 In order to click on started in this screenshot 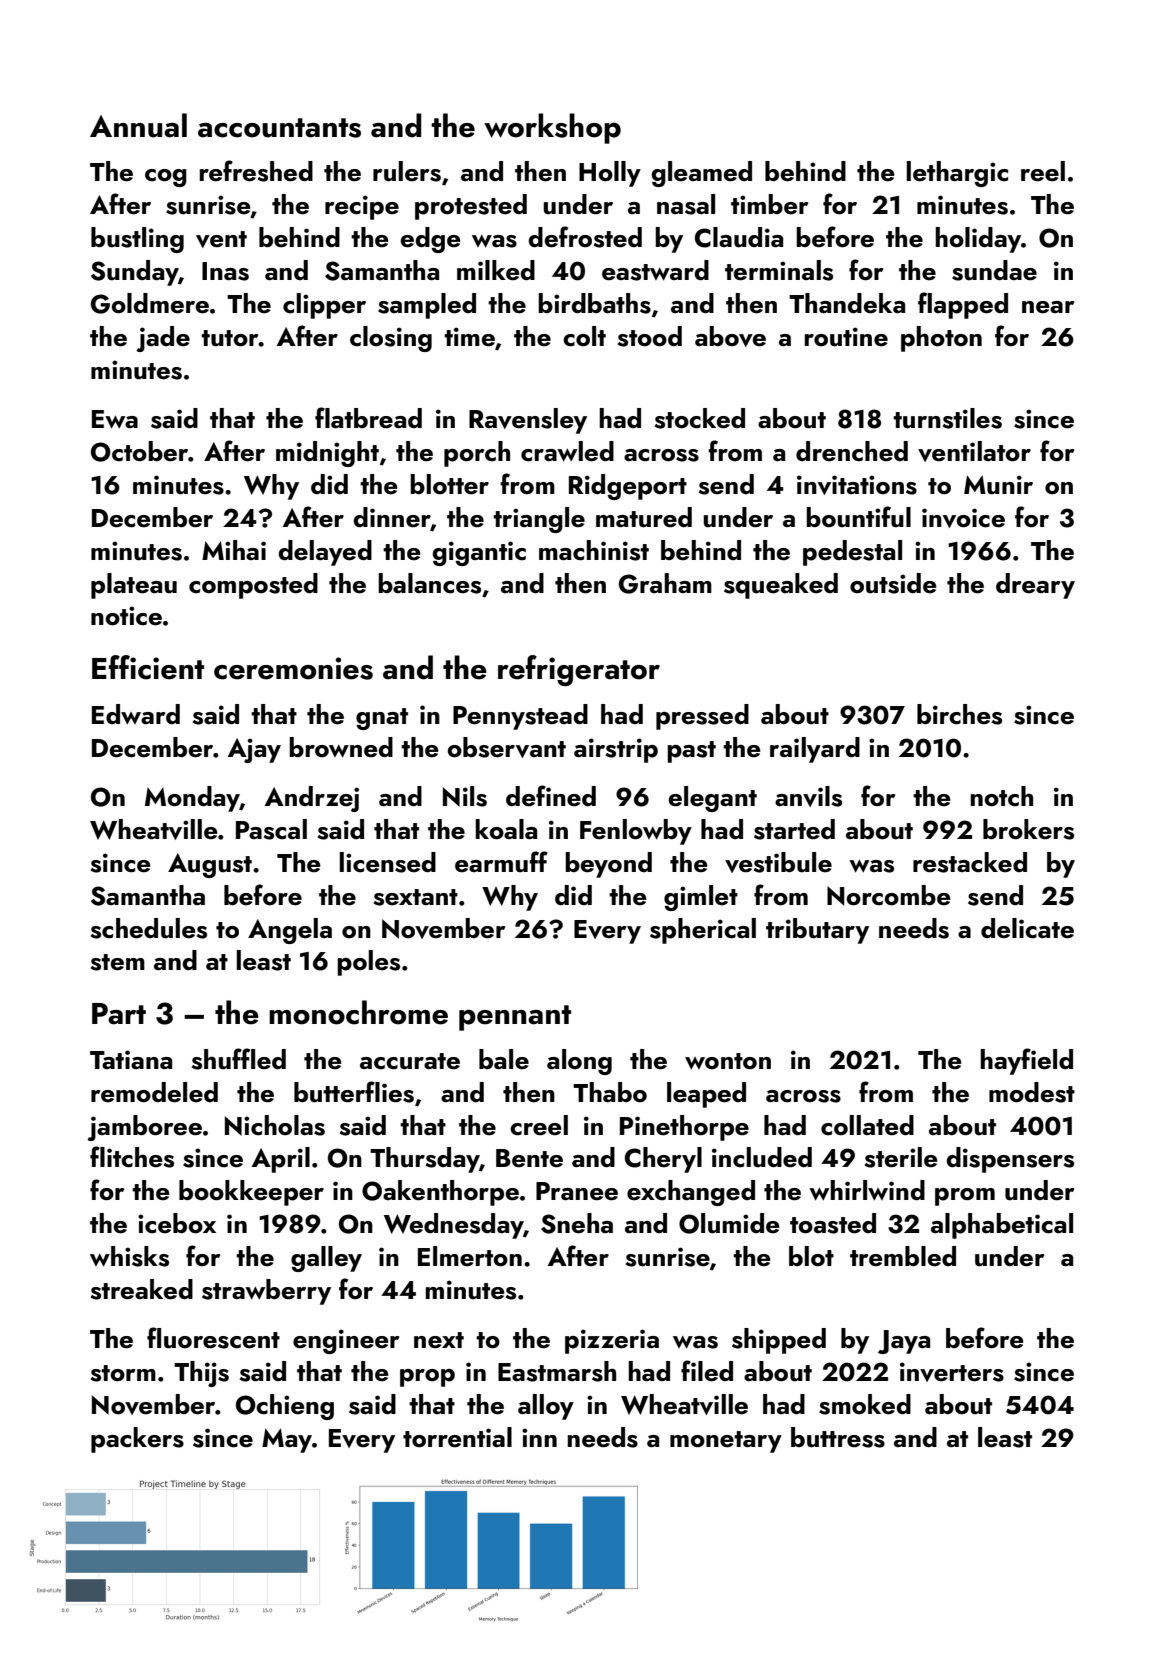, I will do `click(794, 829)`.
